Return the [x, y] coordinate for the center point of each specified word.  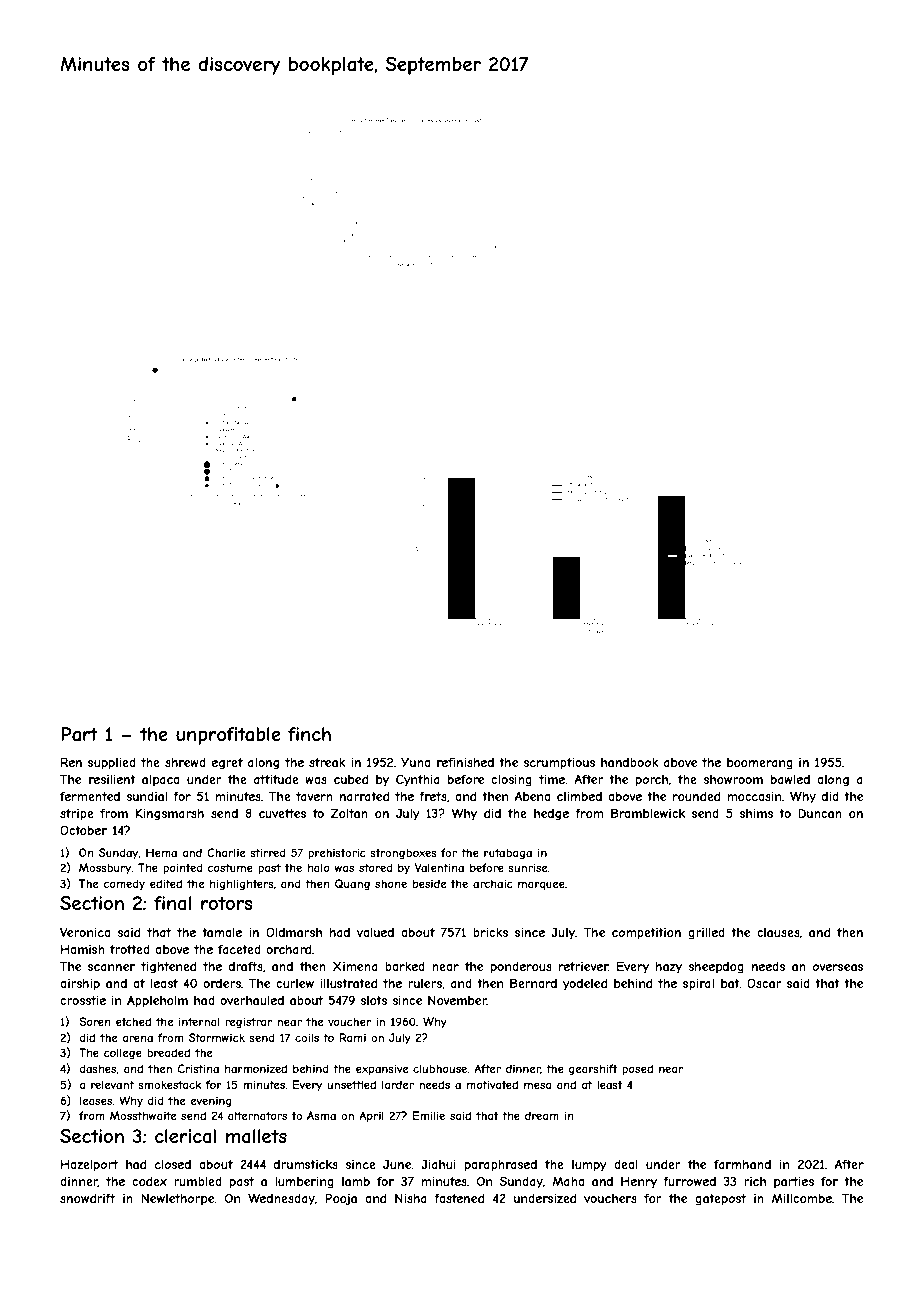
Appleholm [157, 1001]
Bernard [533, 983]
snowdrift [87, 1198]
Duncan [820, 813]
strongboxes [403, 853]
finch [309, 734]
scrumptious [559, 764]
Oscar [764, 983]
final [172, 903]
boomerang [760, 764]
